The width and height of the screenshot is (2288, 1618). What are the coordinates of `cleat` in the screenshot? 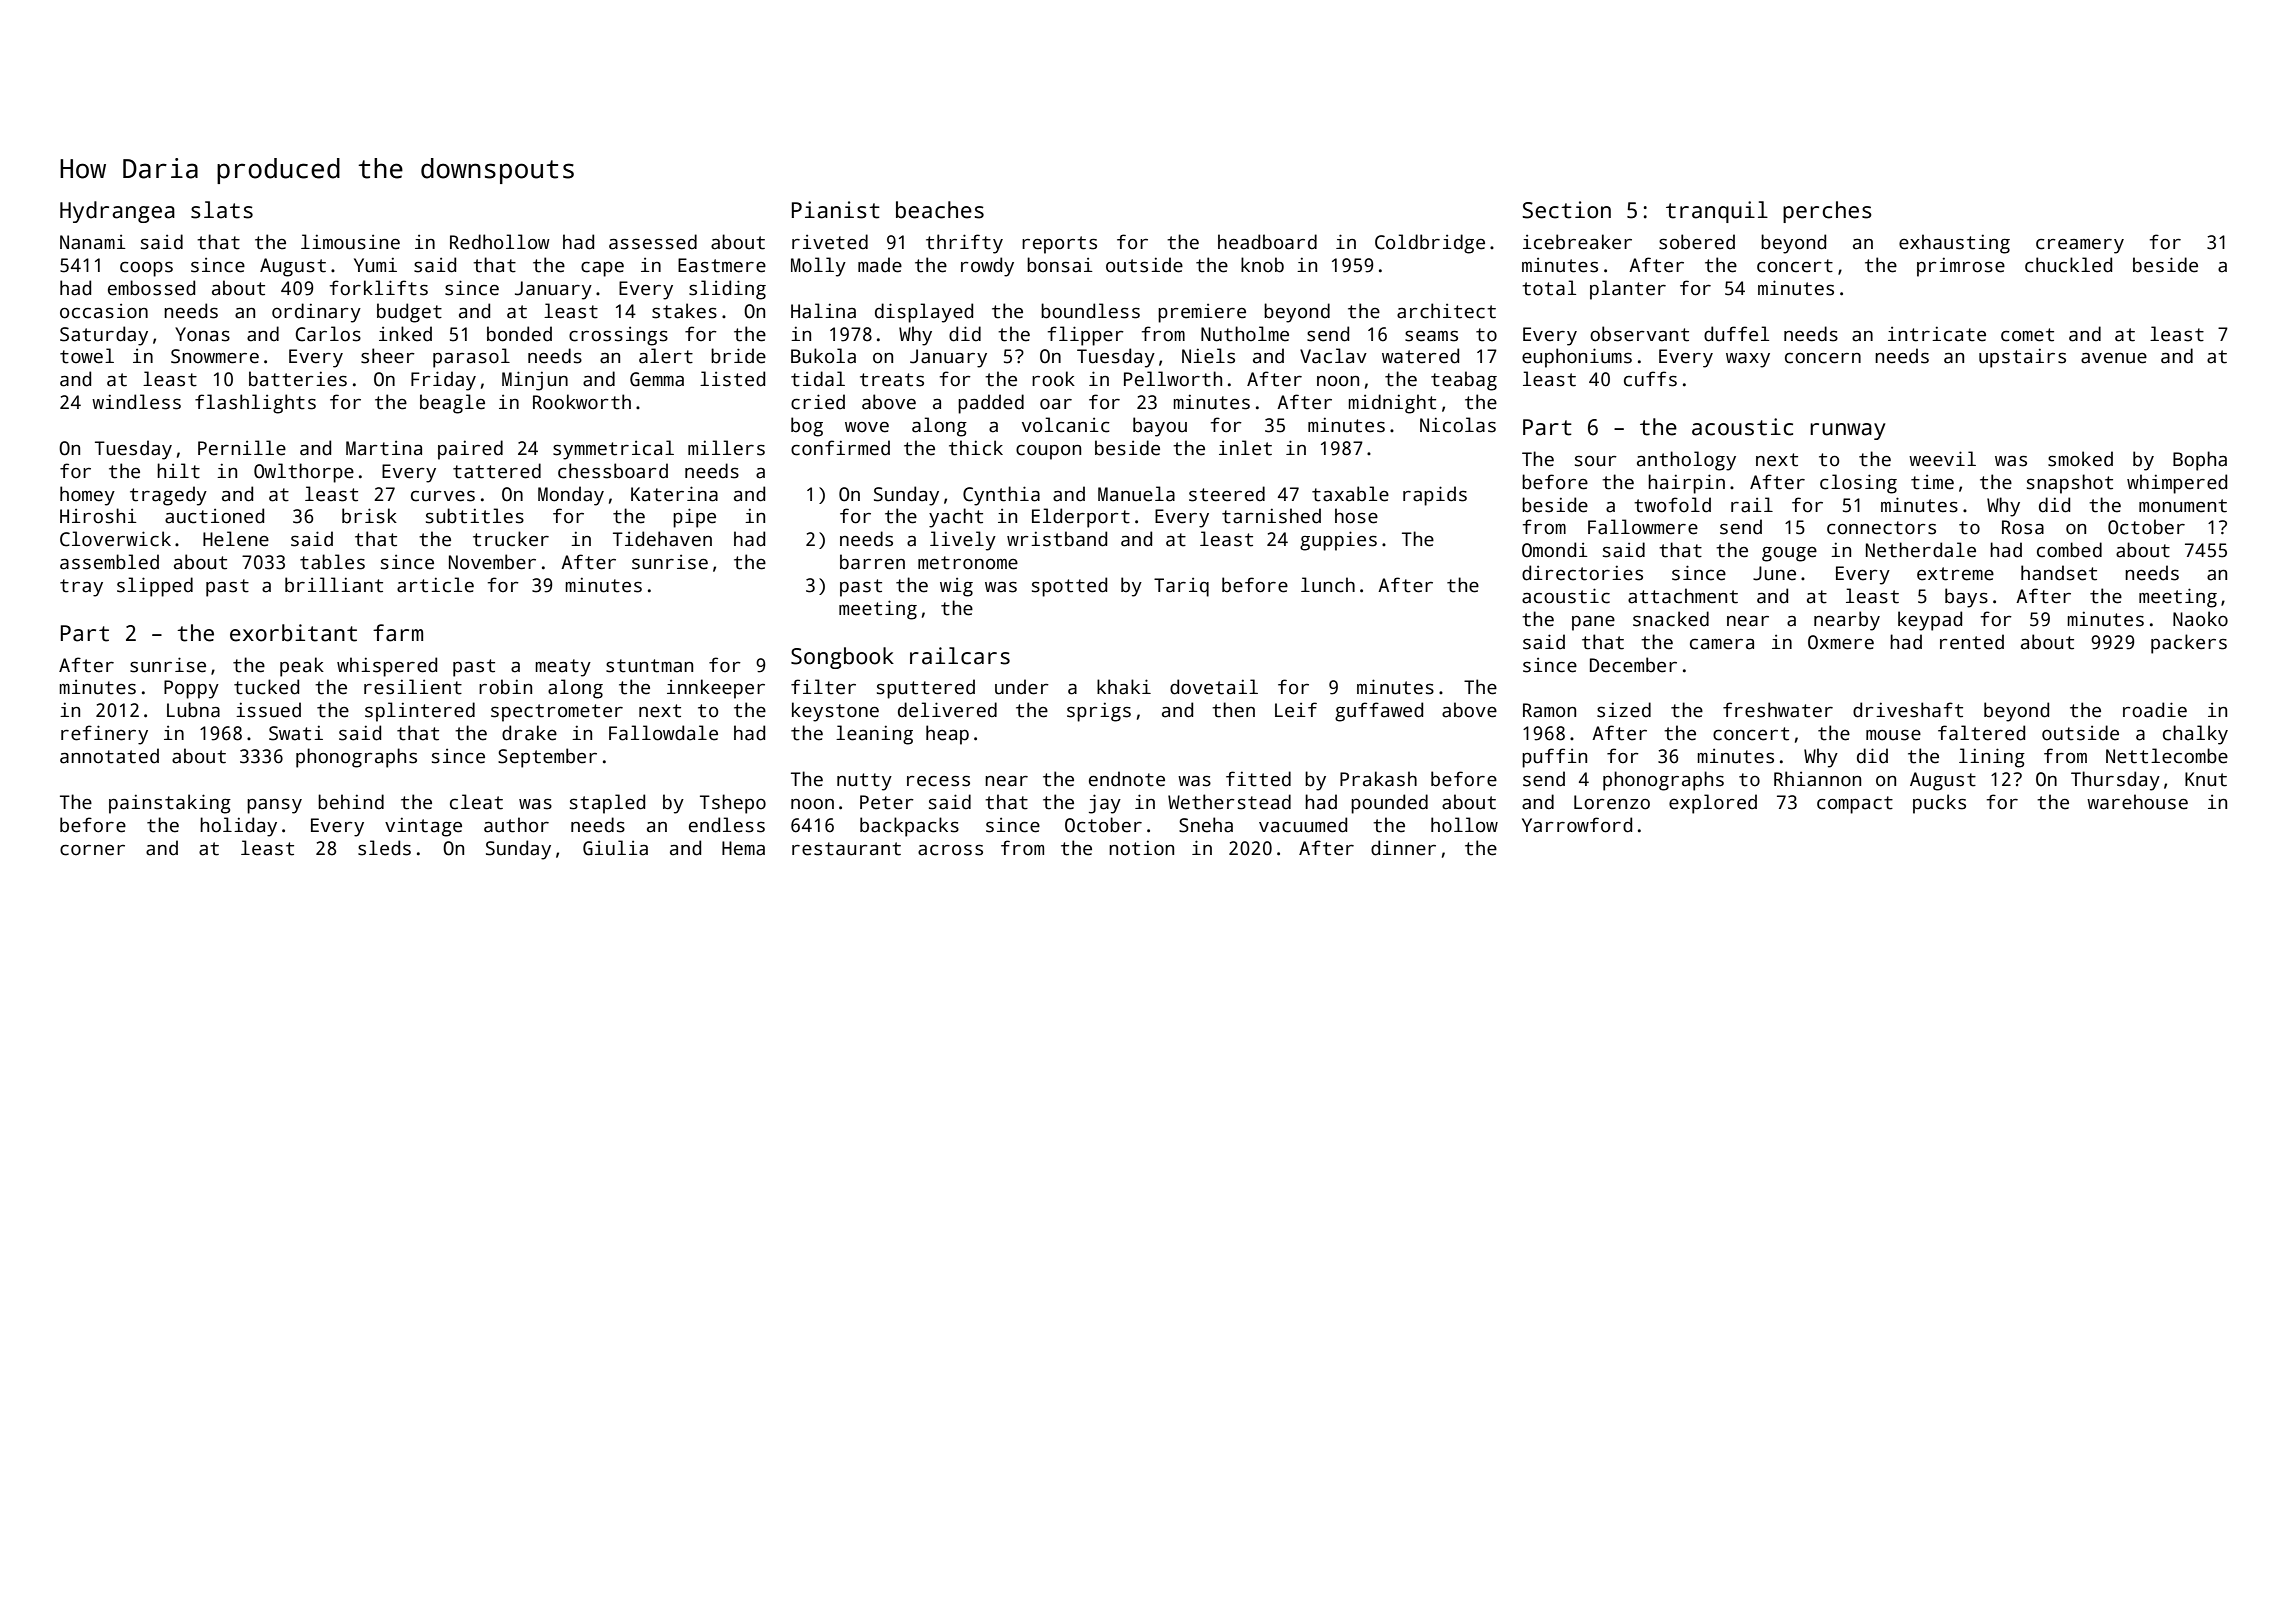 It's located at (476, 802).
